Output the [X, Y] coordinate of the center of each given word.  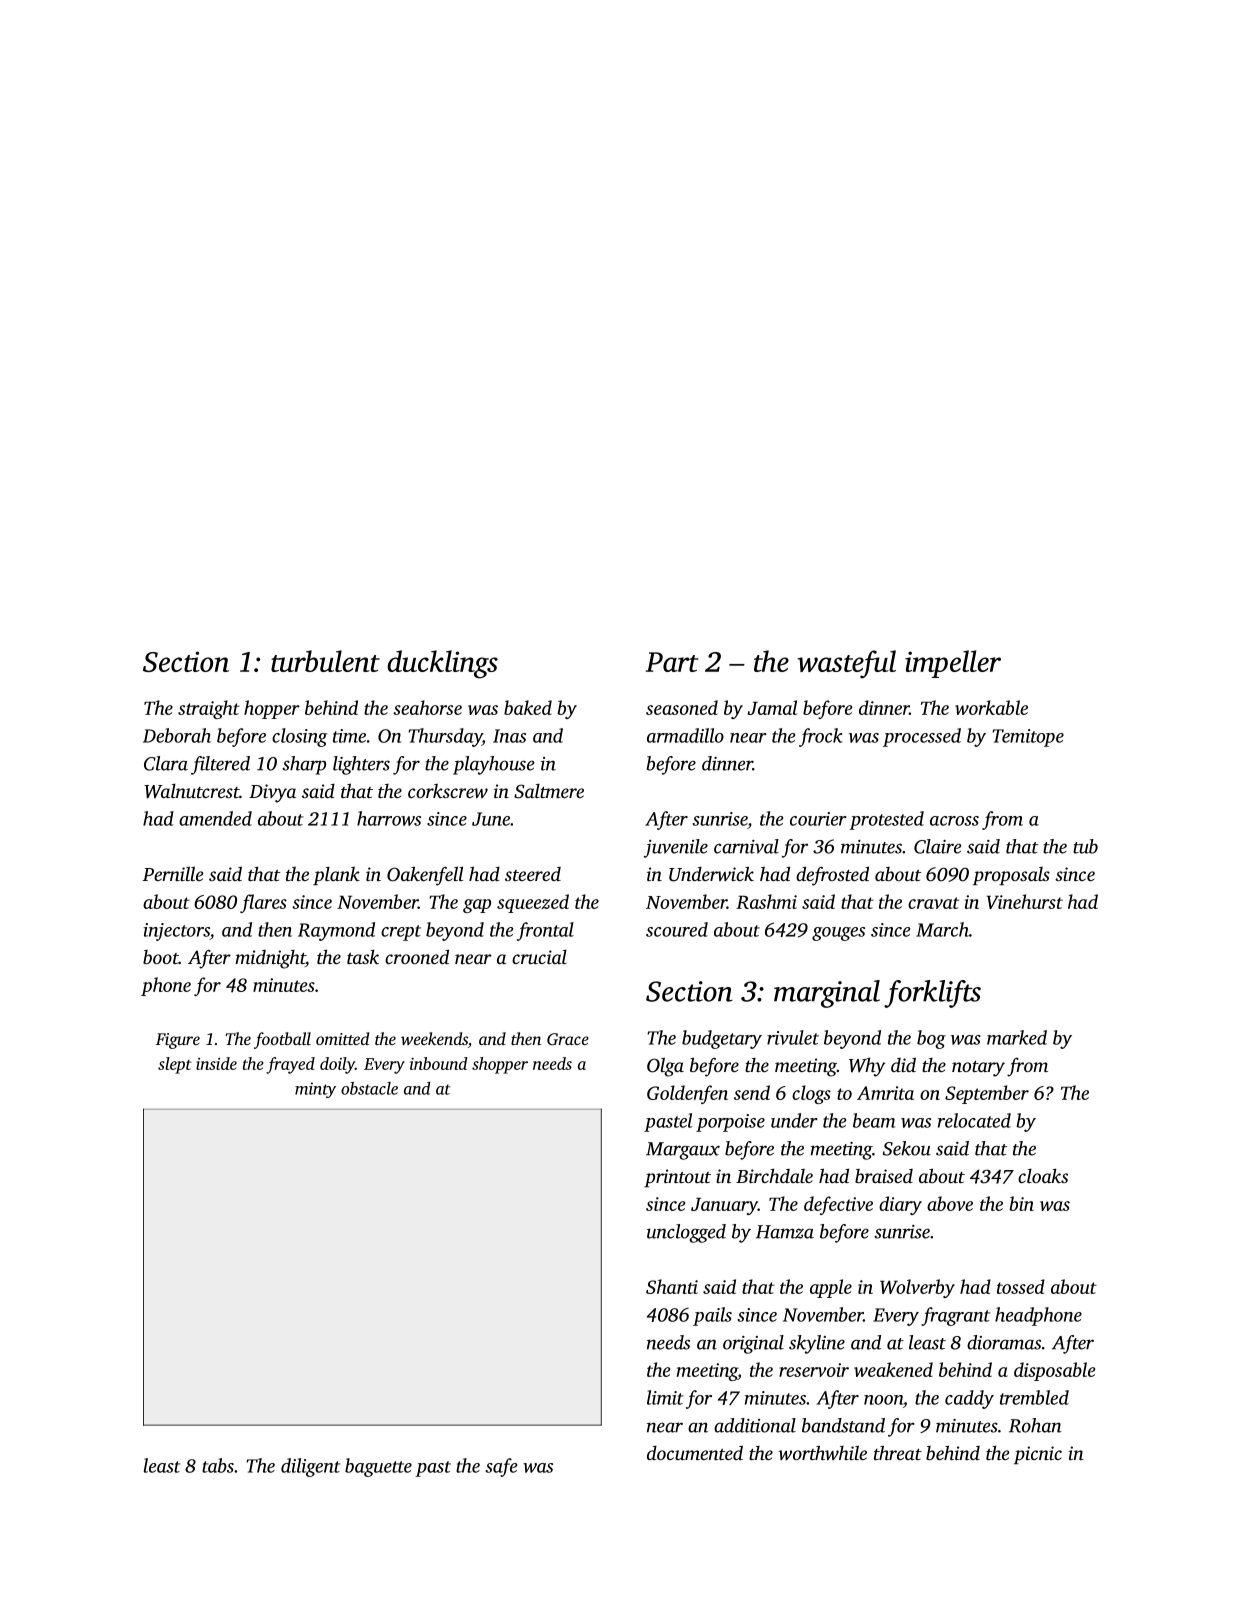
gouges [838, 934]
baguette [378, 1467]
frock [821, 737]
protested [886, 820]
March [942, 929]
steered [533, 874]
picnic [1038, 1455]
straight [209, 709]
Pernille [173, 873]
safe [501, 1467]
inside [216, 1063]
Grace [568, 1039]
